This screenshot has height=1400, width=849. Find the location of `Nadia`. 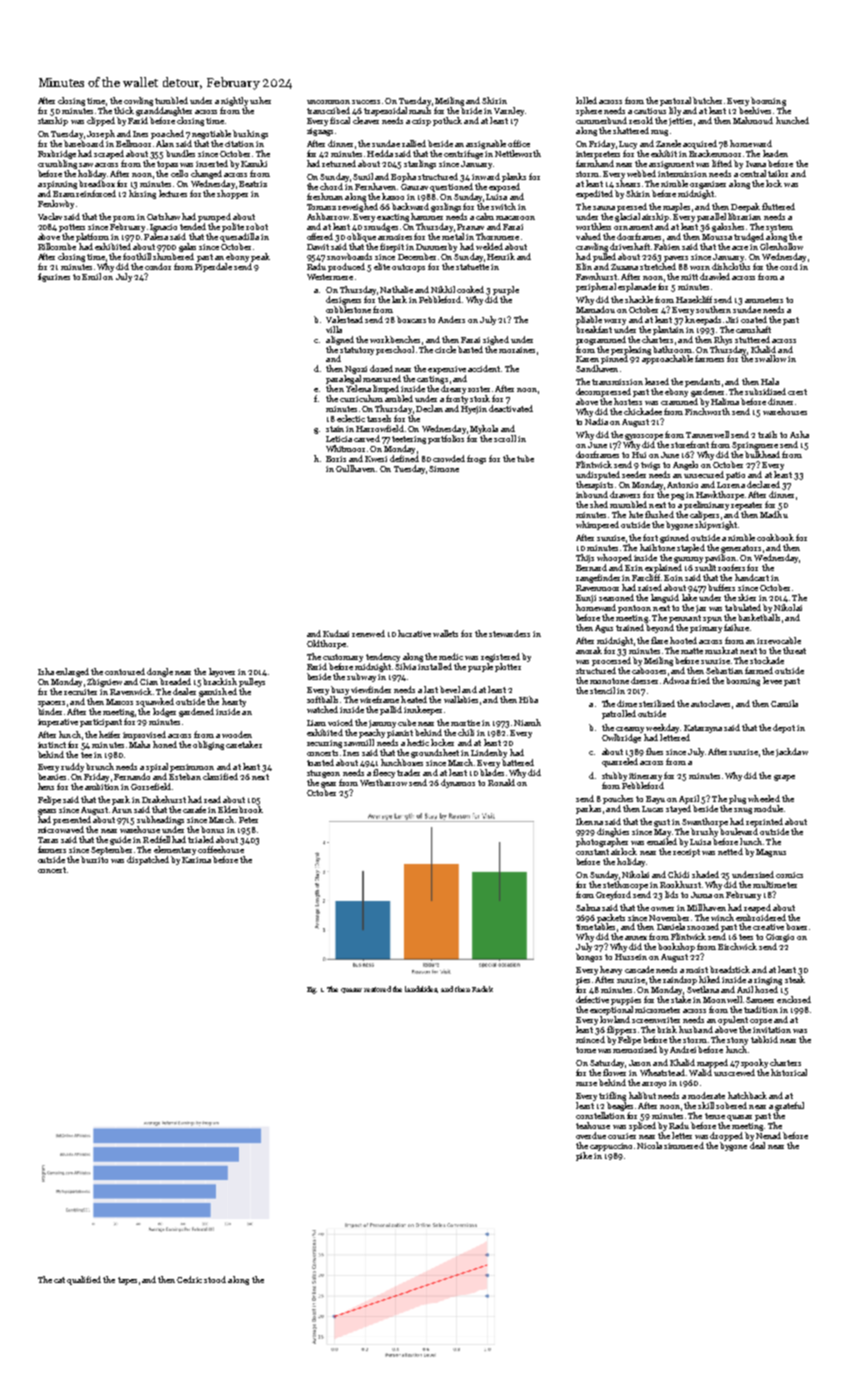

Nadia is located at coordinates (596, 421).
